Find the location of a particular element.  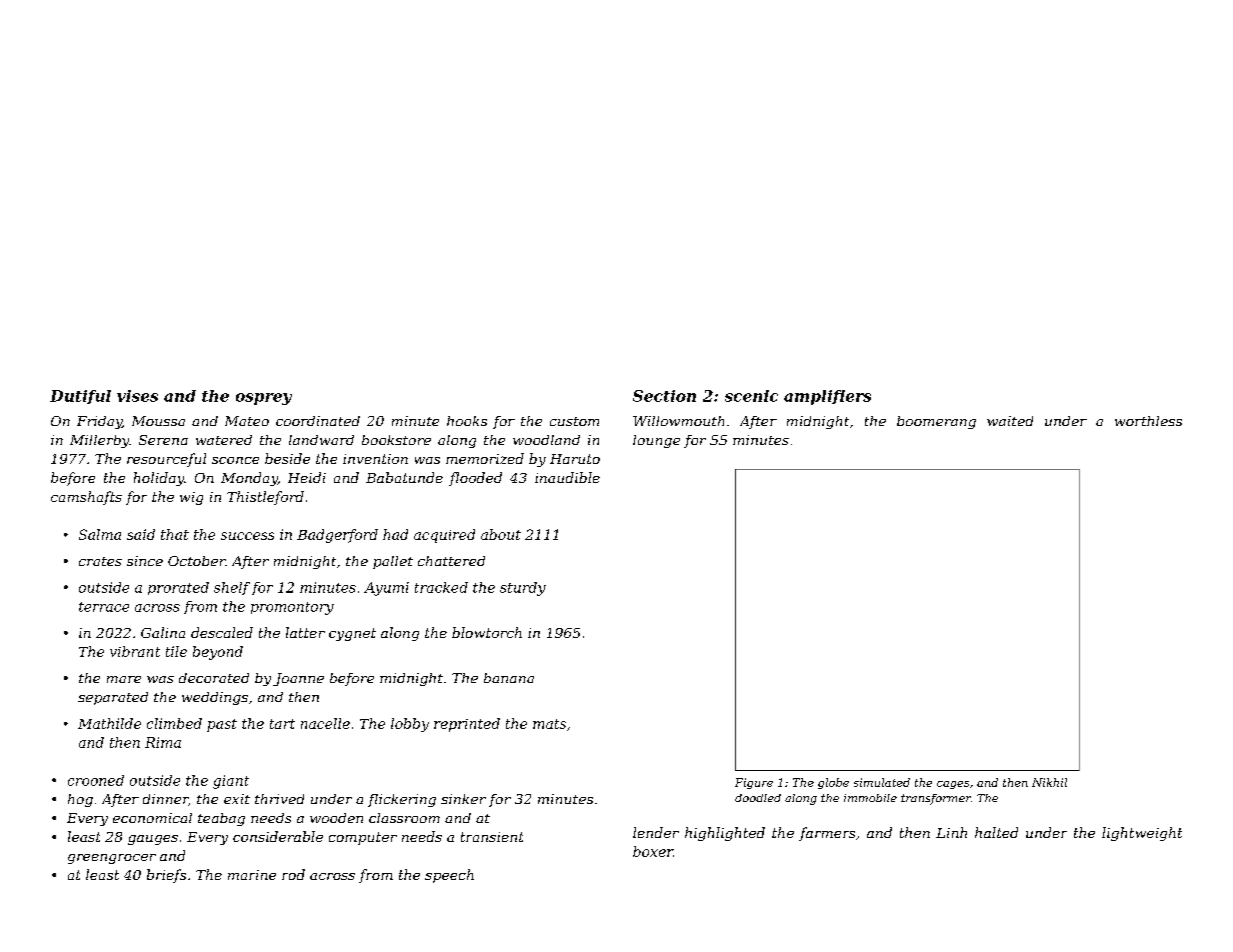

about is located at coordinates (501, 534).
